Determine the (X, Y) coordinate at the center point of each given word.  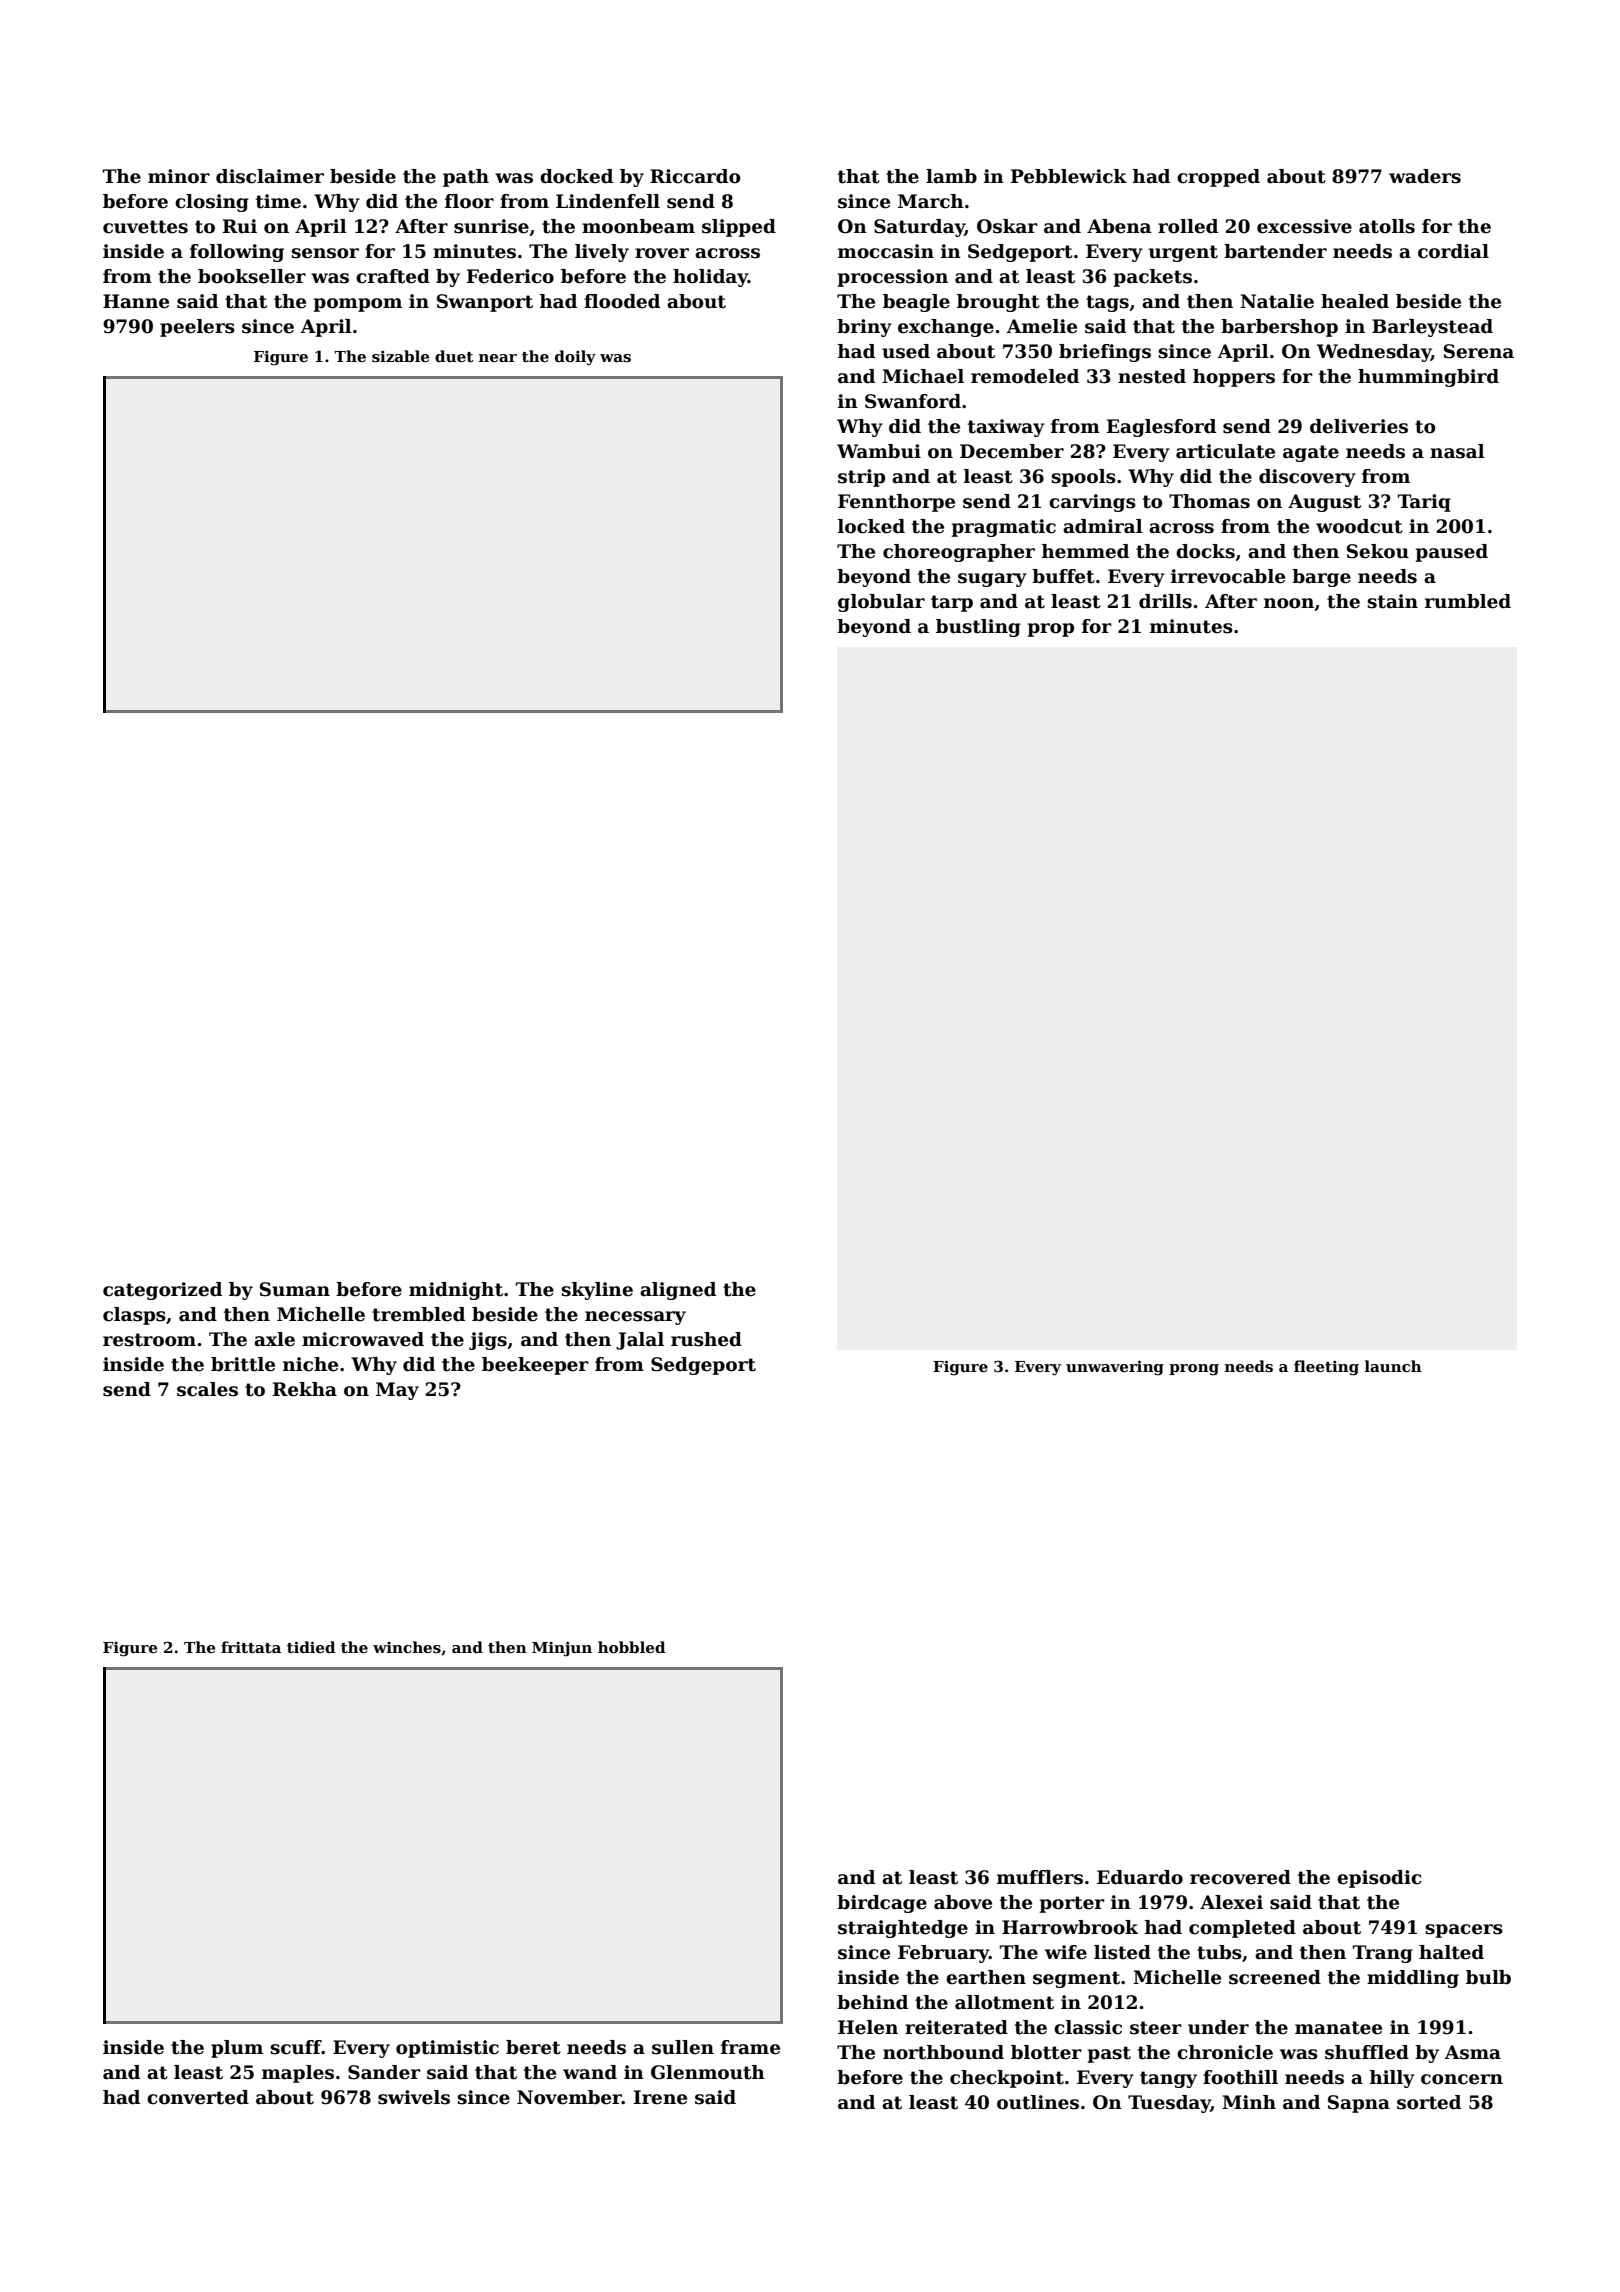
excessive (1304, 226)
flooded (622, 301)
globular (881, 603)
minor (179, 176)
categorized (162, 1291)
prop (1051, 630)
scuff (296, 2047)
